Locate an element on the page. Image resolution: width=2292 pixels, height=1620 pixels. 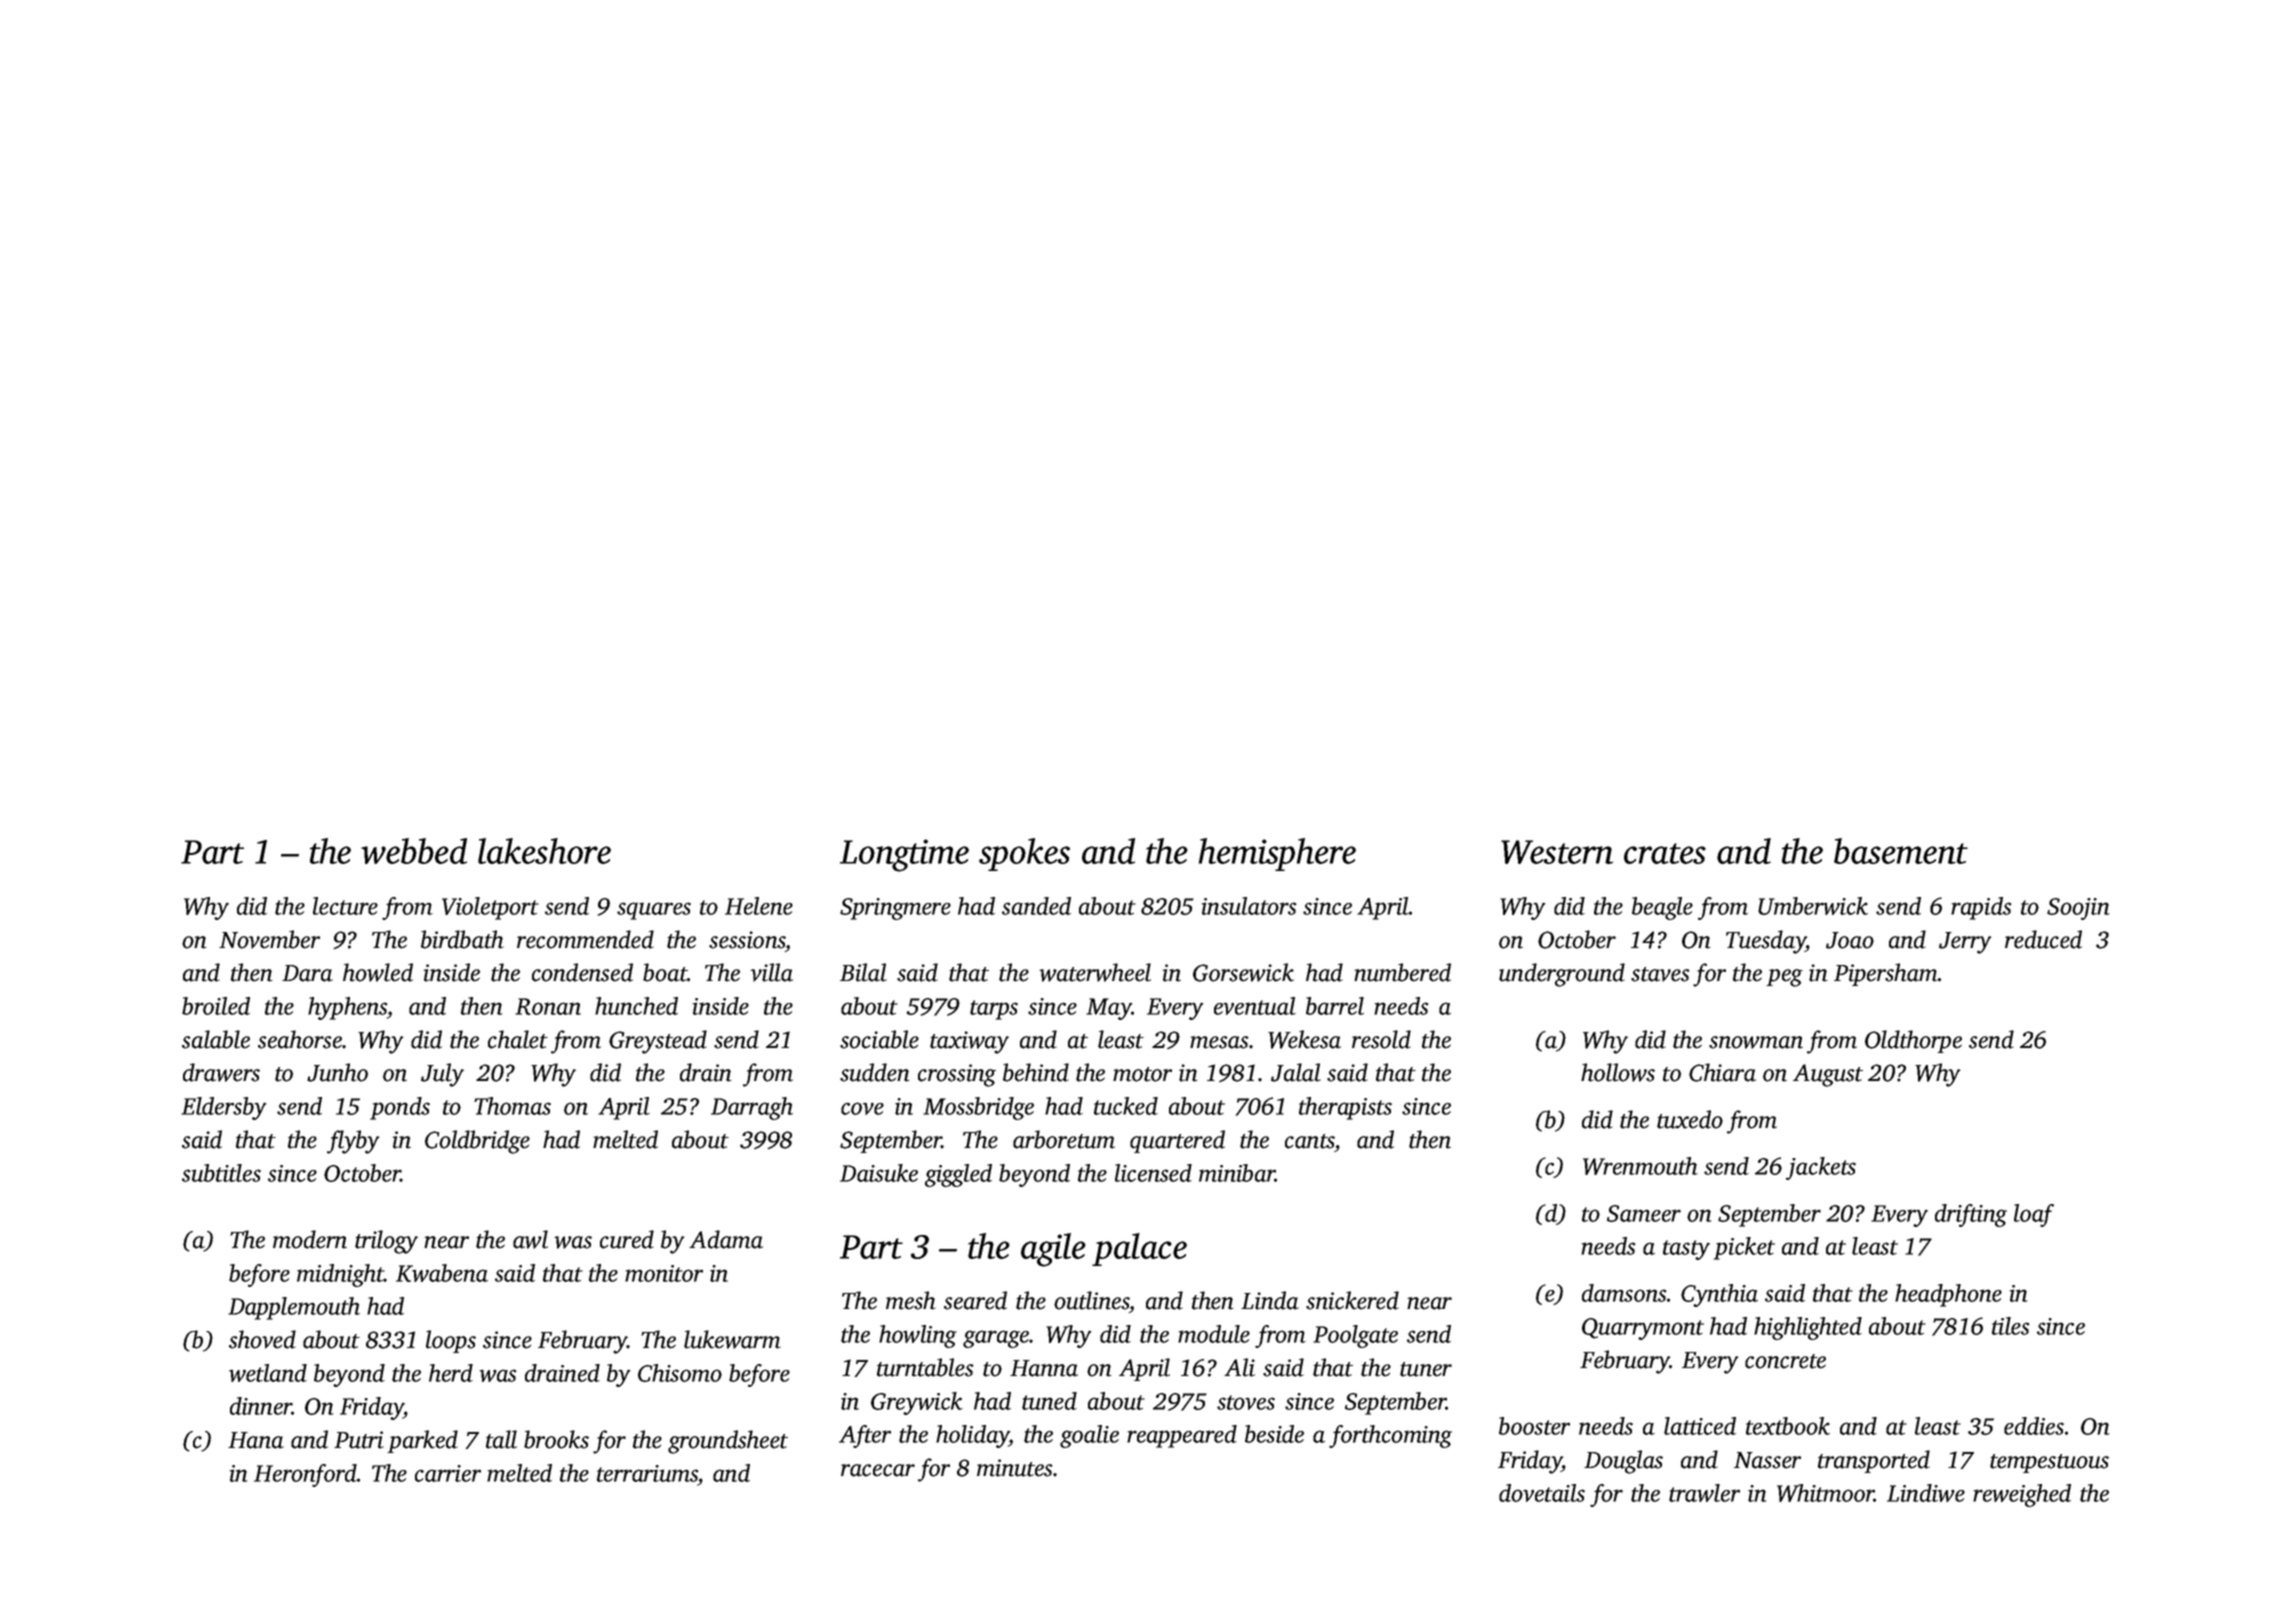
Western is located at coordinates (1557, 852).
